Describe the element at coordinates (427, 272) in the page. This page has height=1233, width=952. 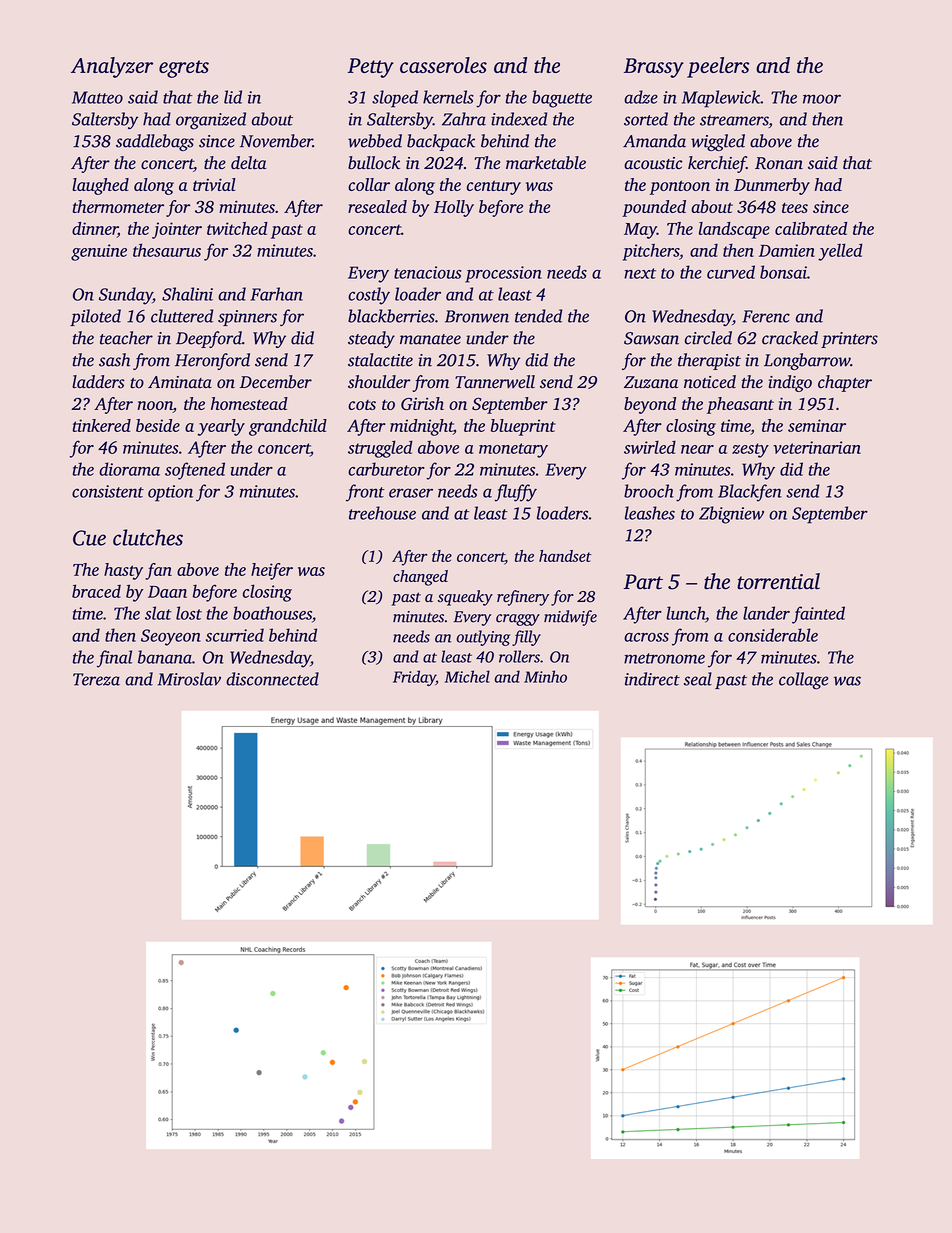
I see `tenacious` at that location.
